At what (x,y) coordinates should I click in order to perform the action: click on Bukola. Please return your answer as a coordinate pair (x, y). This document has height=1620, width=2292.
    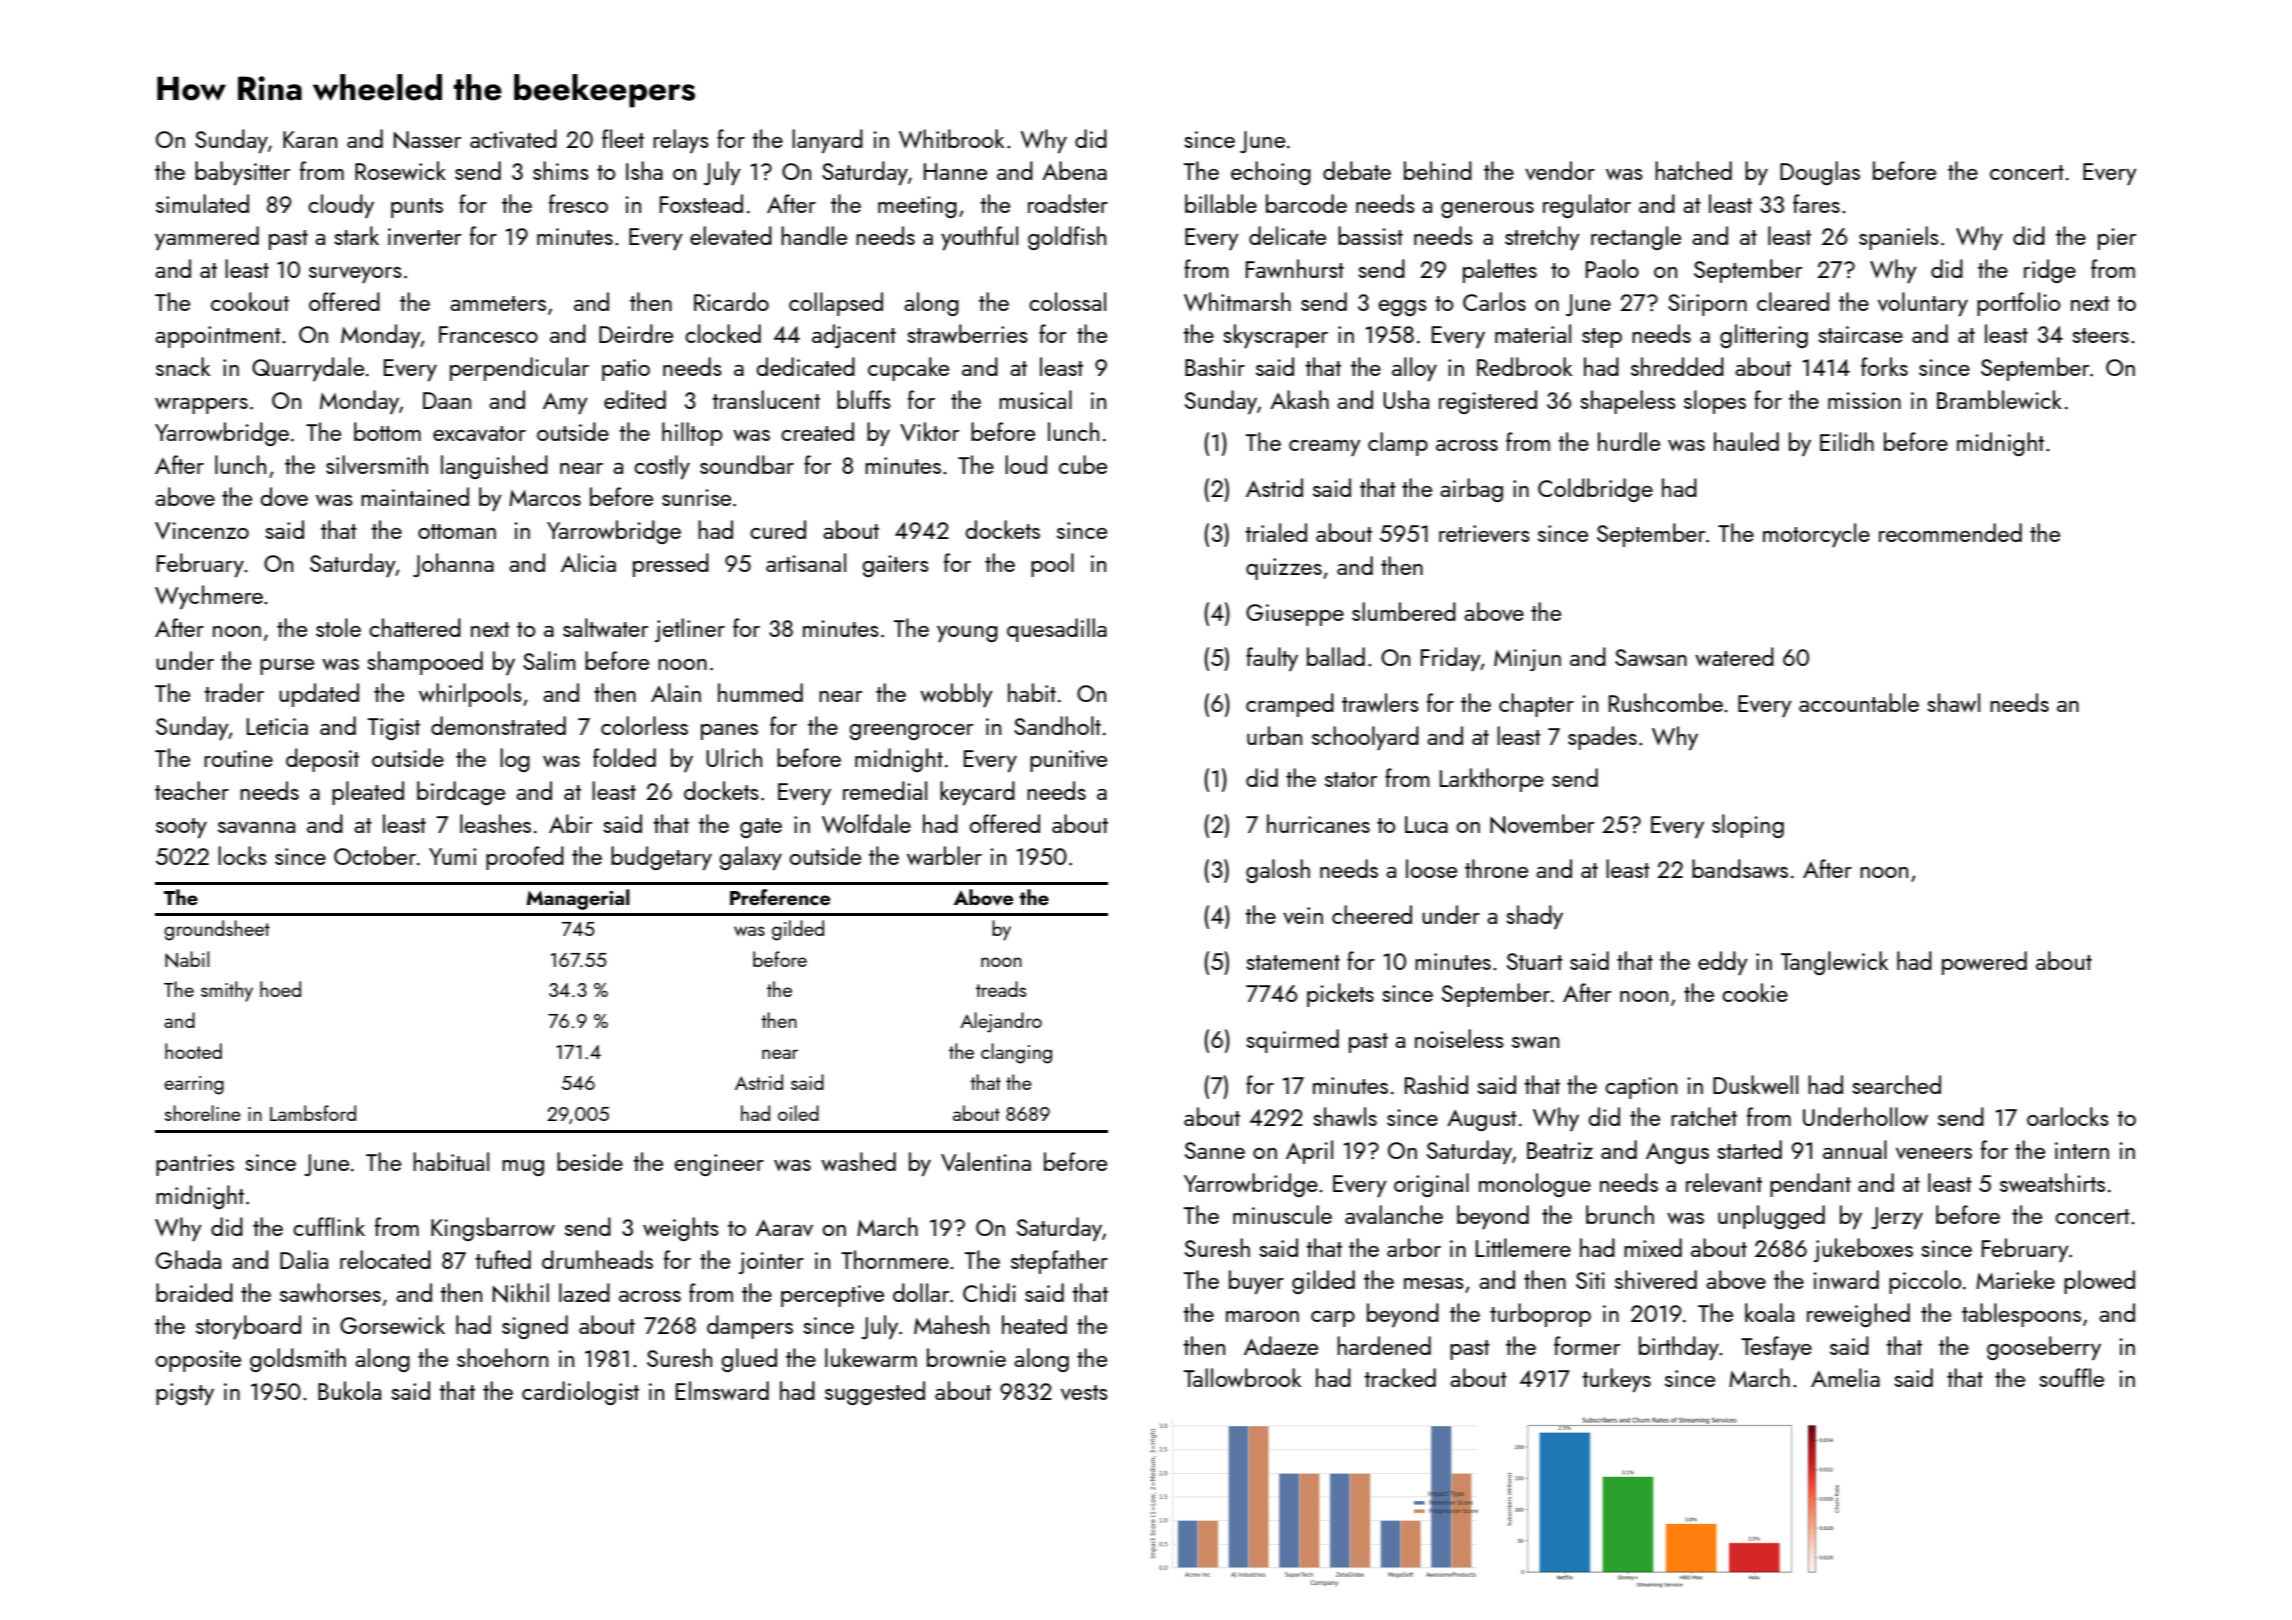
    Looking at the image, I should click on (349, 1390).
